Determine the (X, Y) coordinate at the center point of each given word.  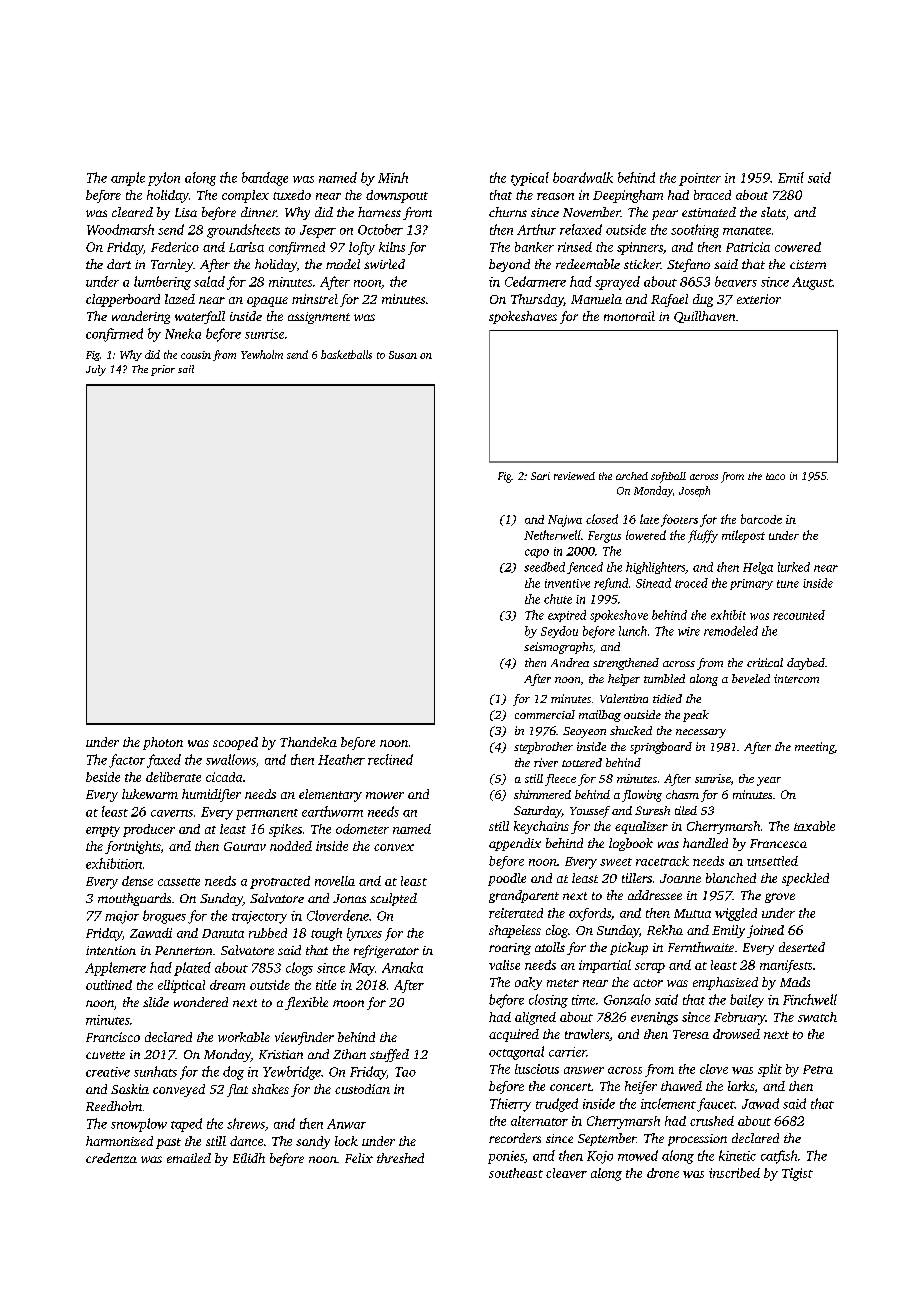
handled (705, 843)
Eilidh (249, 1158)
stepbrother (543, 748)
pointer (700, 179)
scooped (235, 743)
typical (530, 179)
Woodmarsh (120, 229)
